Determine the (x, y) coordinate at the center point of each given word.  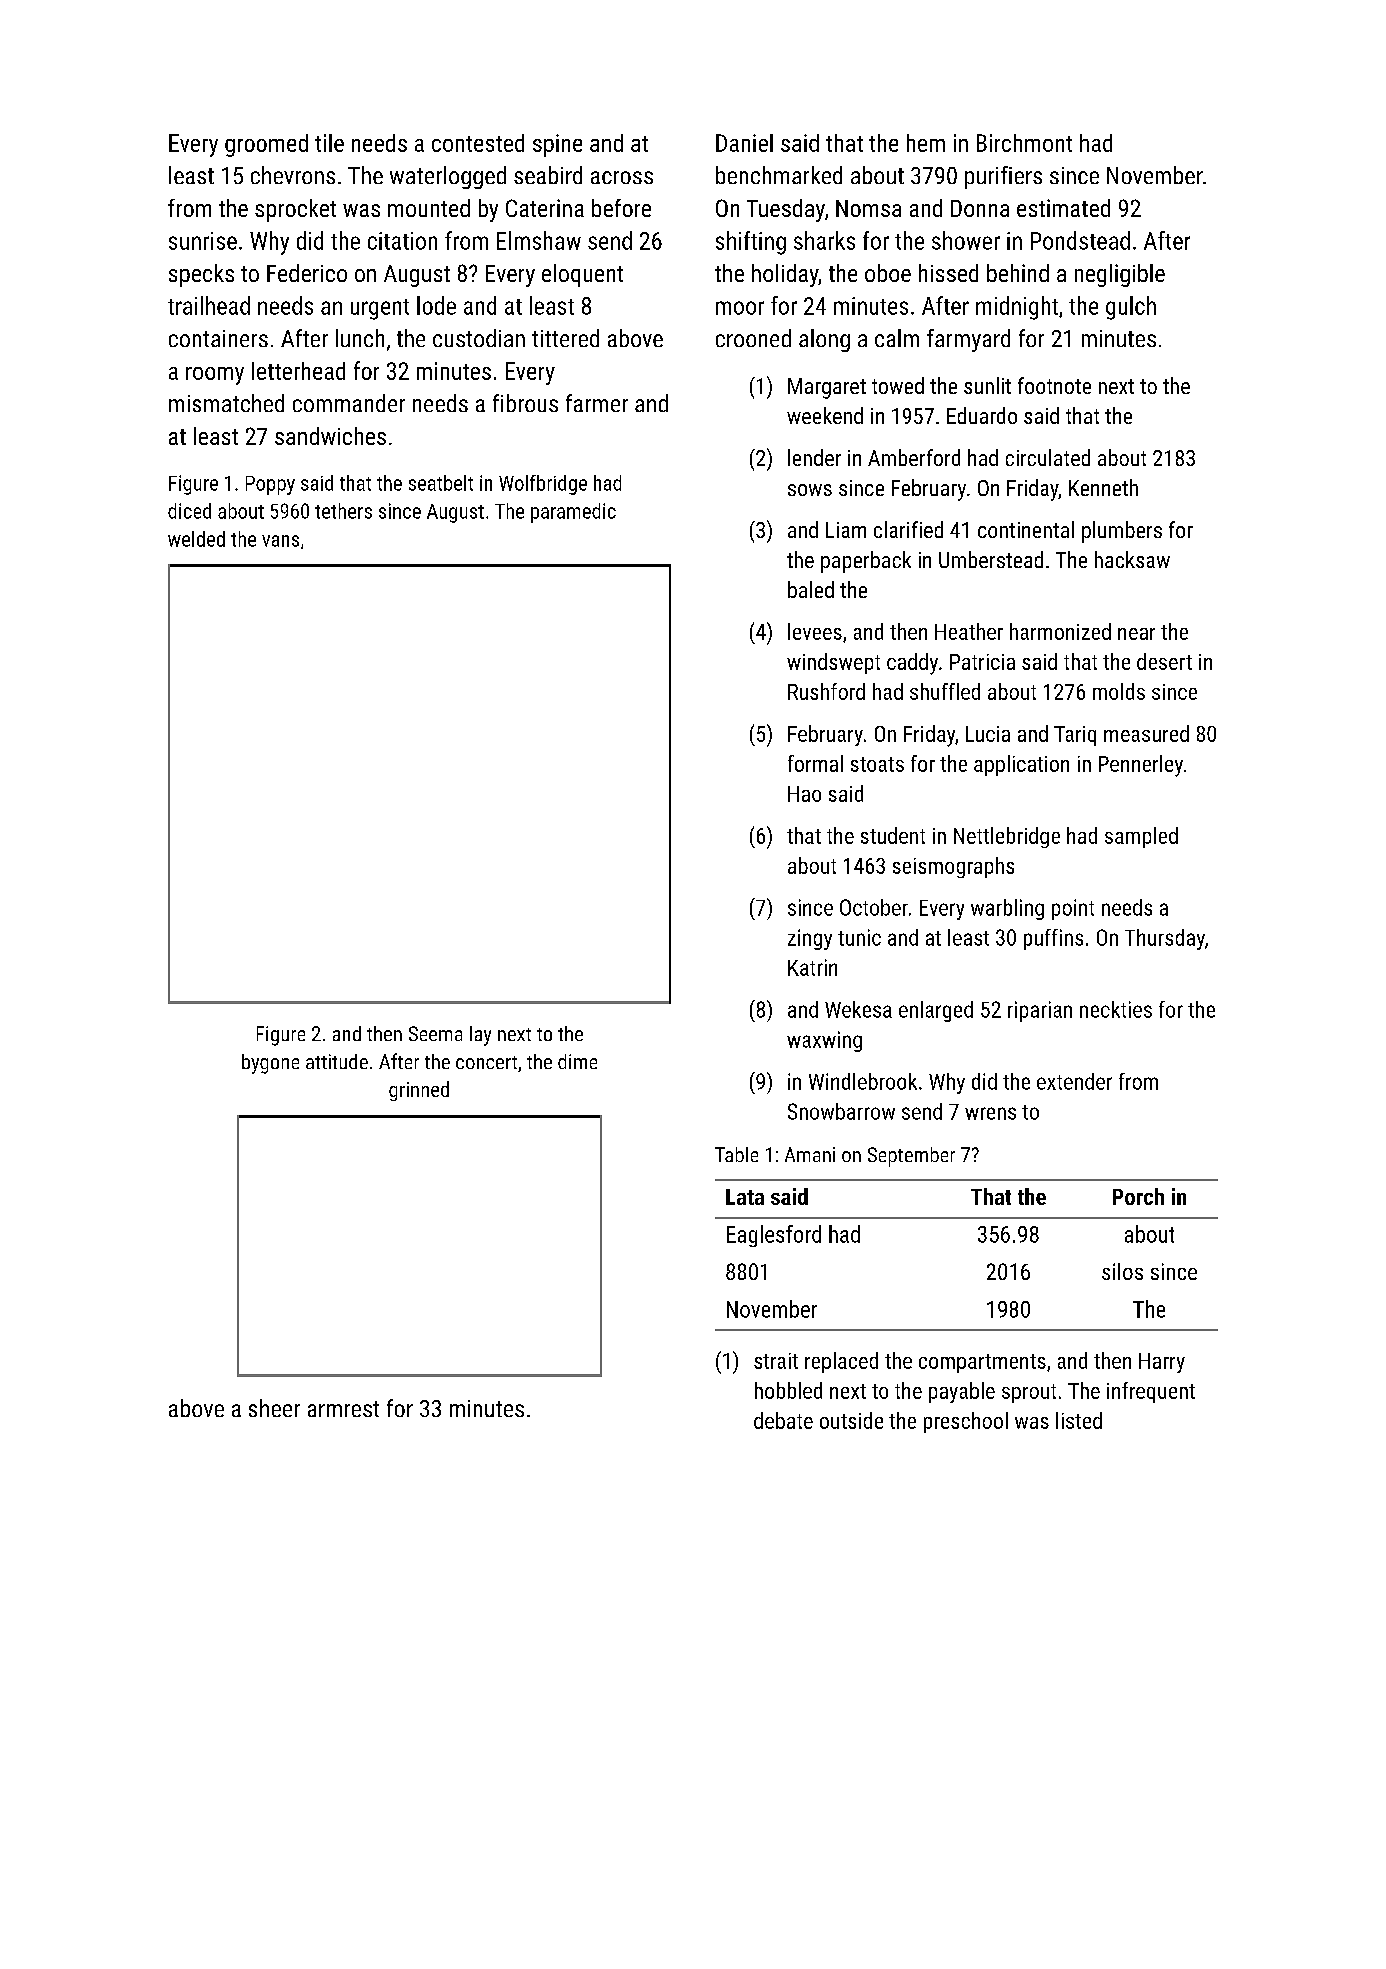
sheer (274, 1408)
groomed (266, 145)
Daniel (744, 143)
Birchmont (1024, 143)
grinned (419, 1091)
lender (814, 457)
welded (196, 539)
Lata (745, 1197)
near (1136, 634)
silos (1122, 1271)
